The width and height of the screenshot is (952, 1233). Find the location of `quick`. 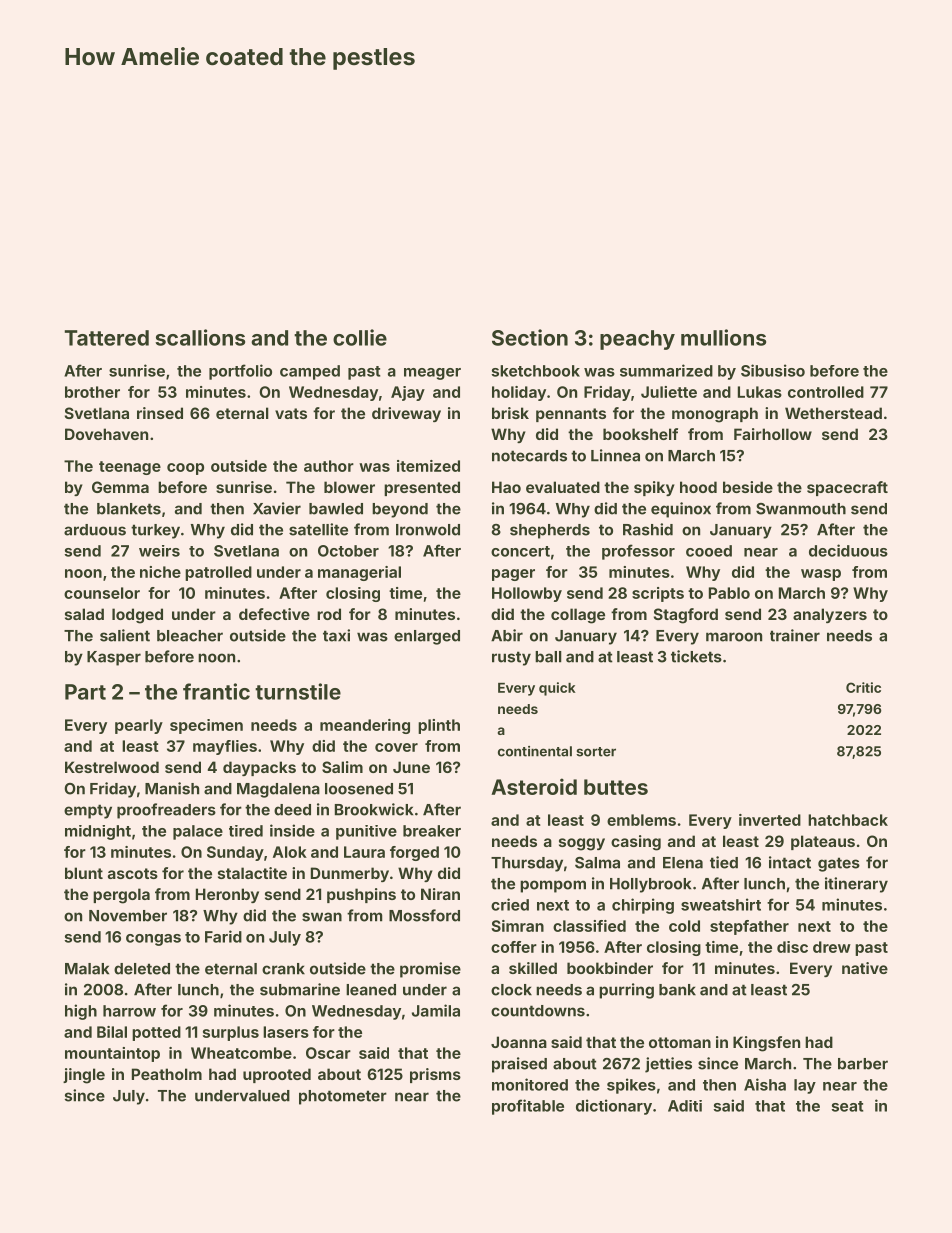

quick is located at coordinates (557, 689).
